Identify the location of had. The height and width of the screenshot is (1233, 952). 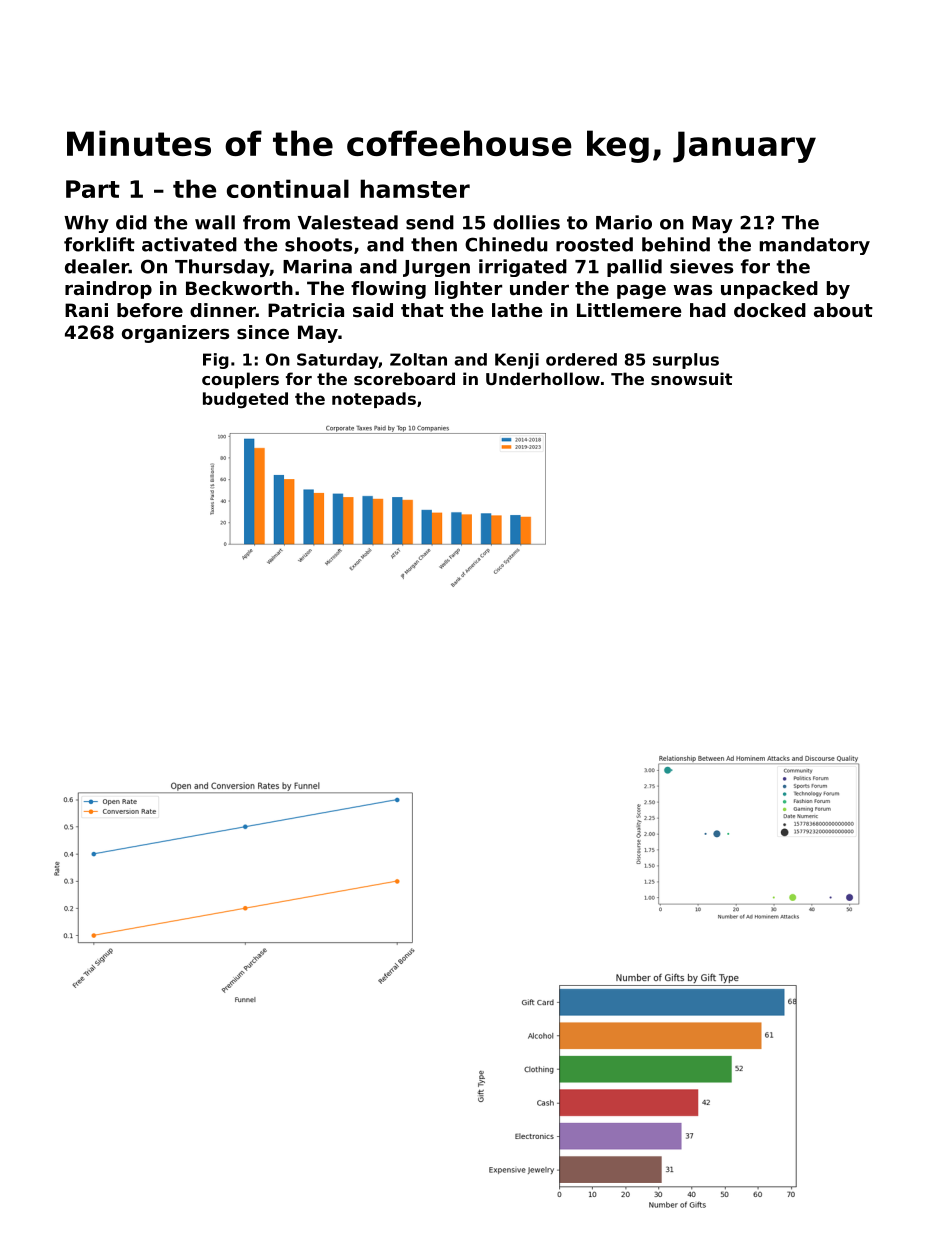
(708, 310).
